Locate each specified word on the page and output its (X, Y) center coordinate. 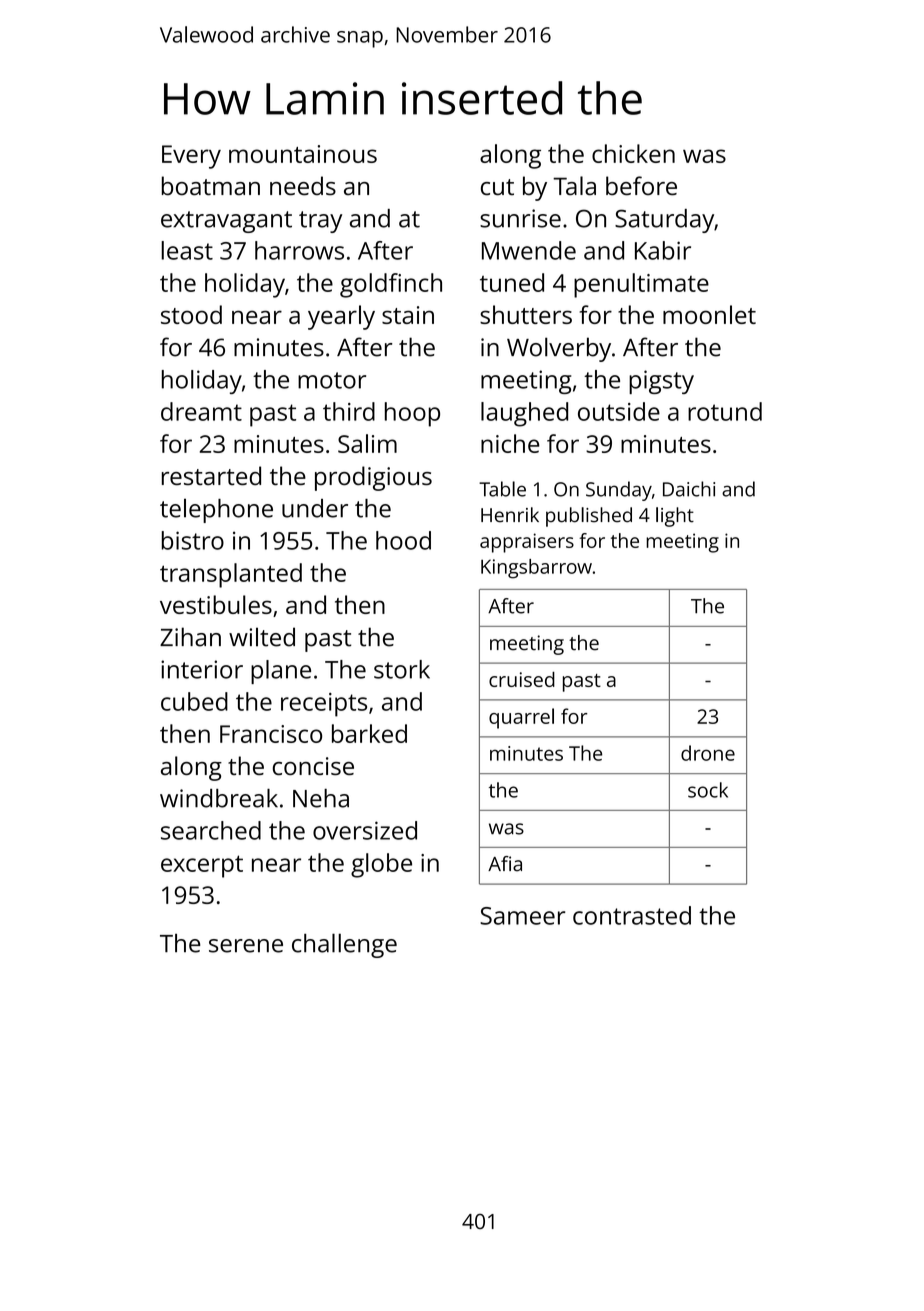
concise (313, 766)
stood (191, 314)
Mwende (529, 250)
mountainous (303, 154)
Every (191, 157)
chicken (633, 153)
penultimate (641, 285)
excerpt (202, 866)
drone (708, 753)
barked (369, 733)
